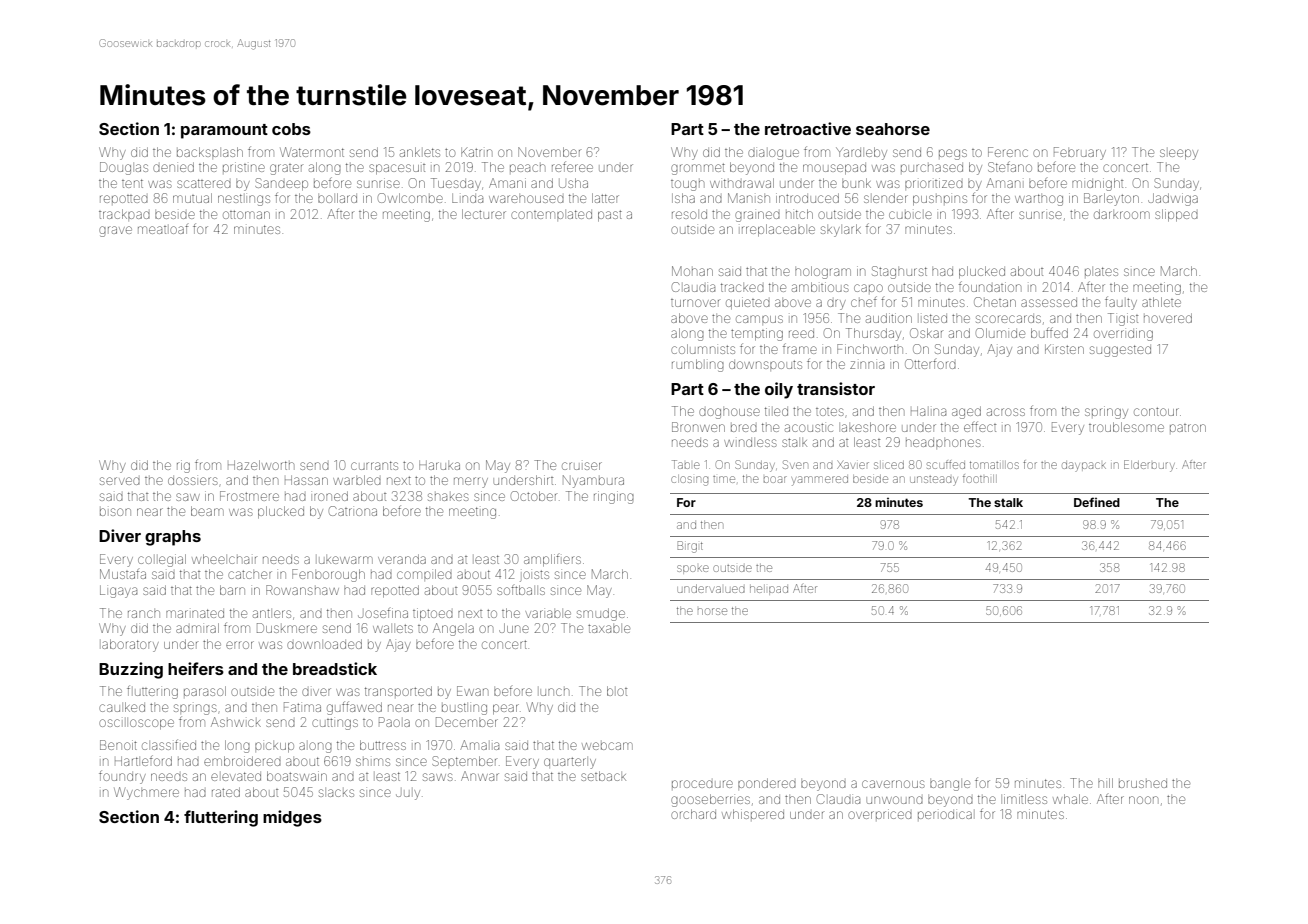 The width and height of the screenshot is (1308, 924). Describe the element at coordinates (966, 412) in the screenshot. I see `aged` at that location.
